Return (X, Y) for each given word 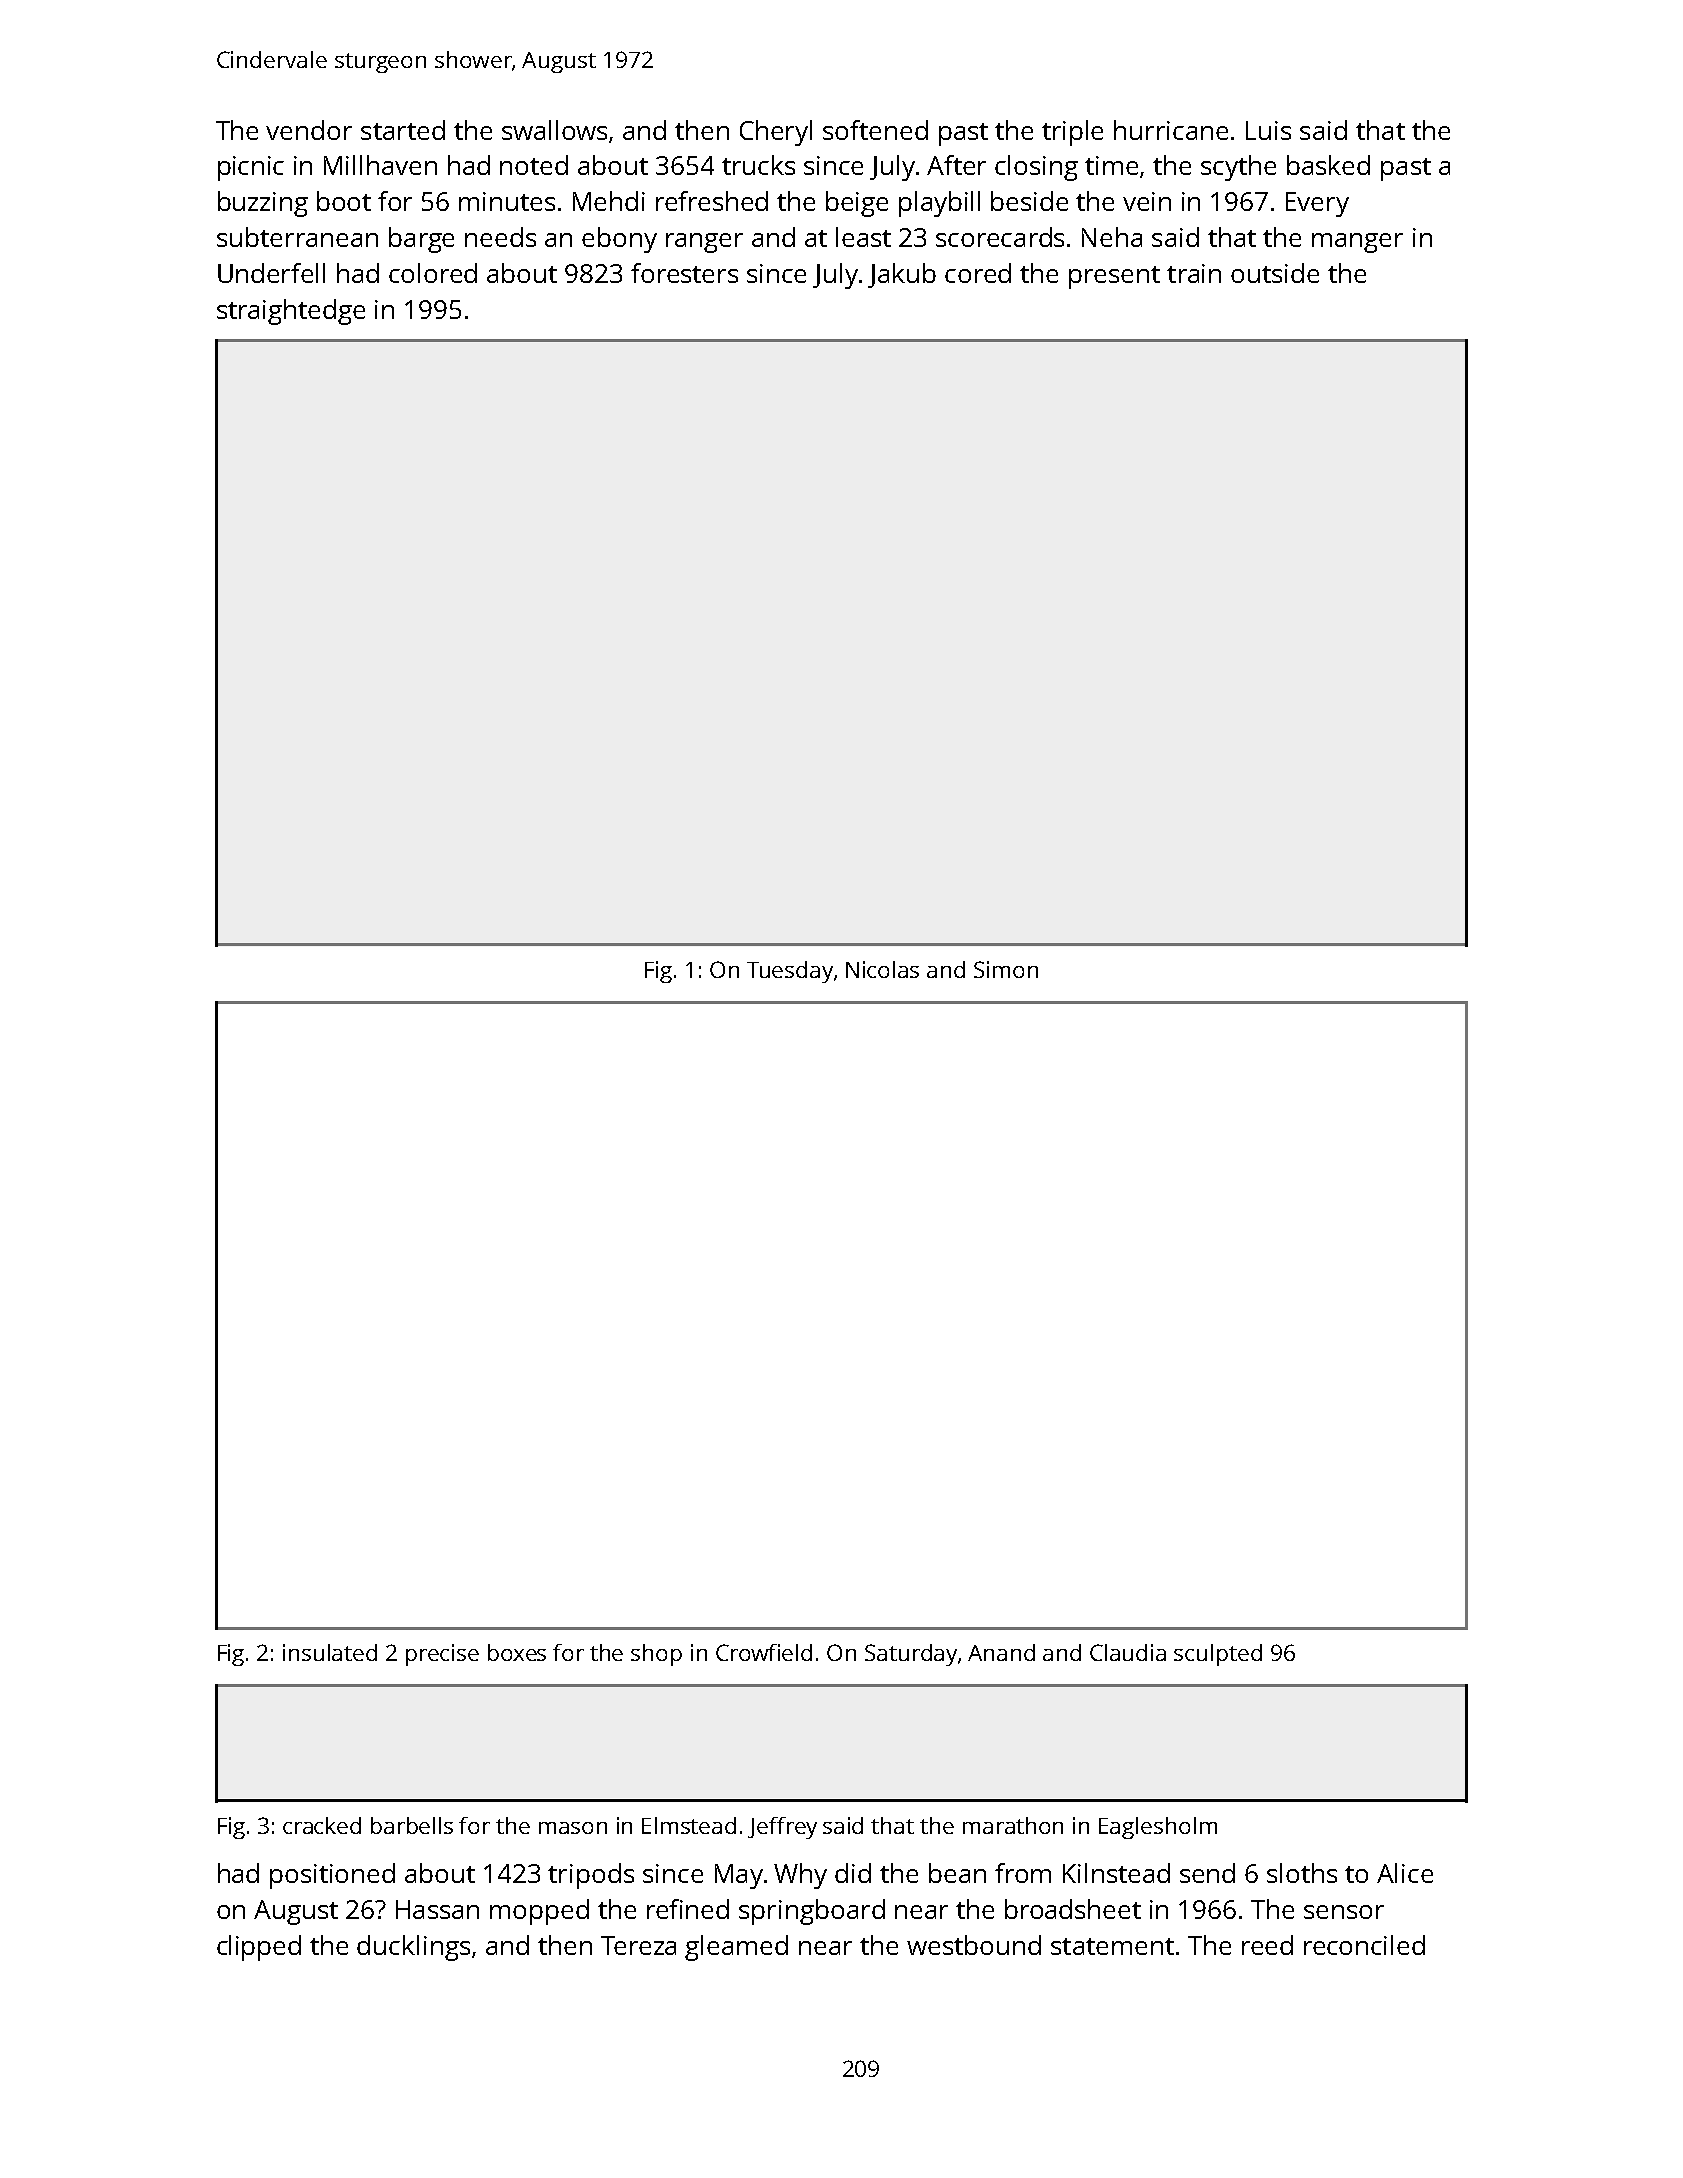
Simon (1006, 969)
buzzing (263, 204)
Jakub (902, 275)
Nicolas (882, 969)
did (853, 1873)
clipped (259, 1948)
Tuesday (790, 972)
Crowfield (764, 1652)
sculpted (1218, 1655)
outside (1275, 273)
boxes (517, 1652)
